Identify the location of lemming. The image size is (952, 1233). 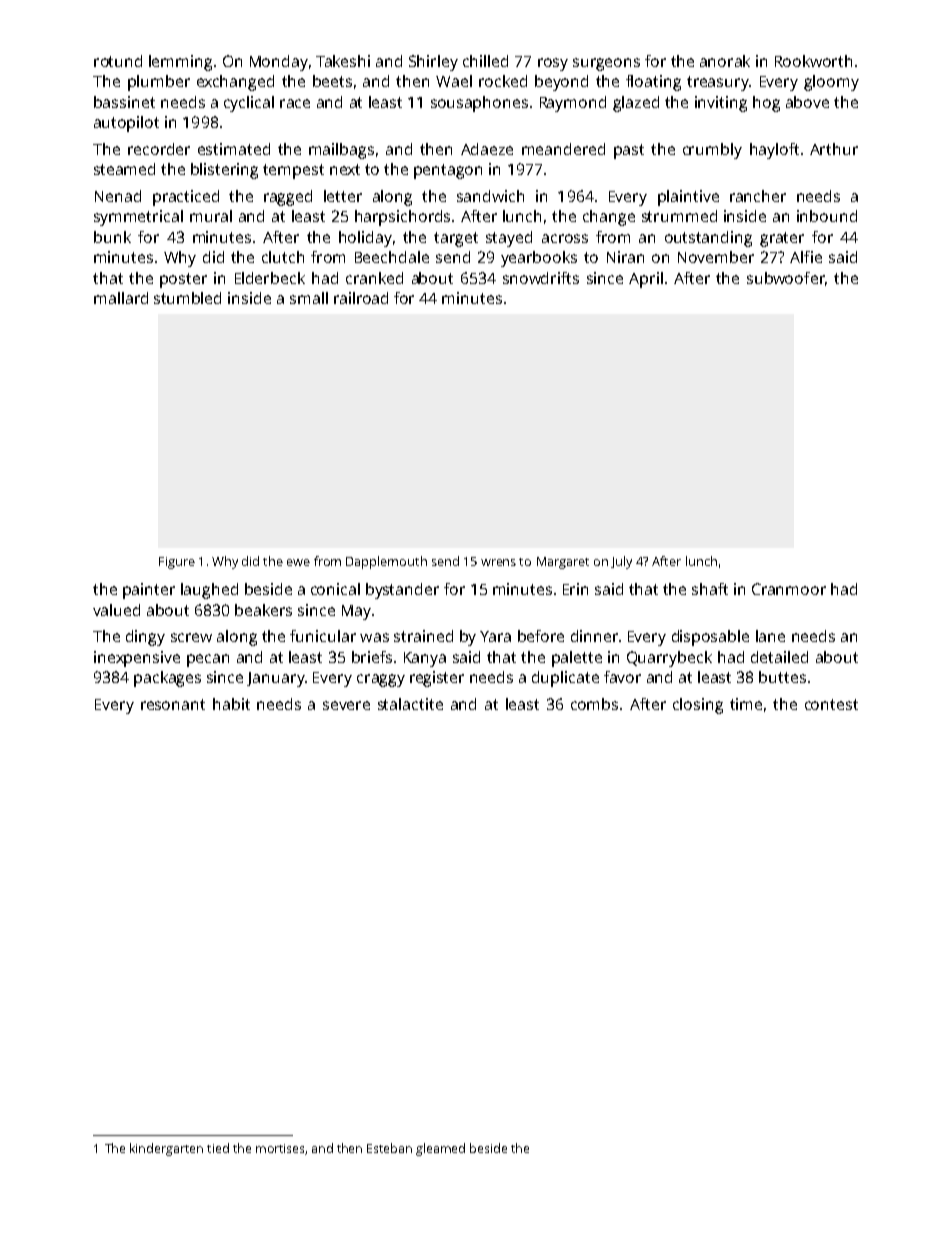
(180, 63).
